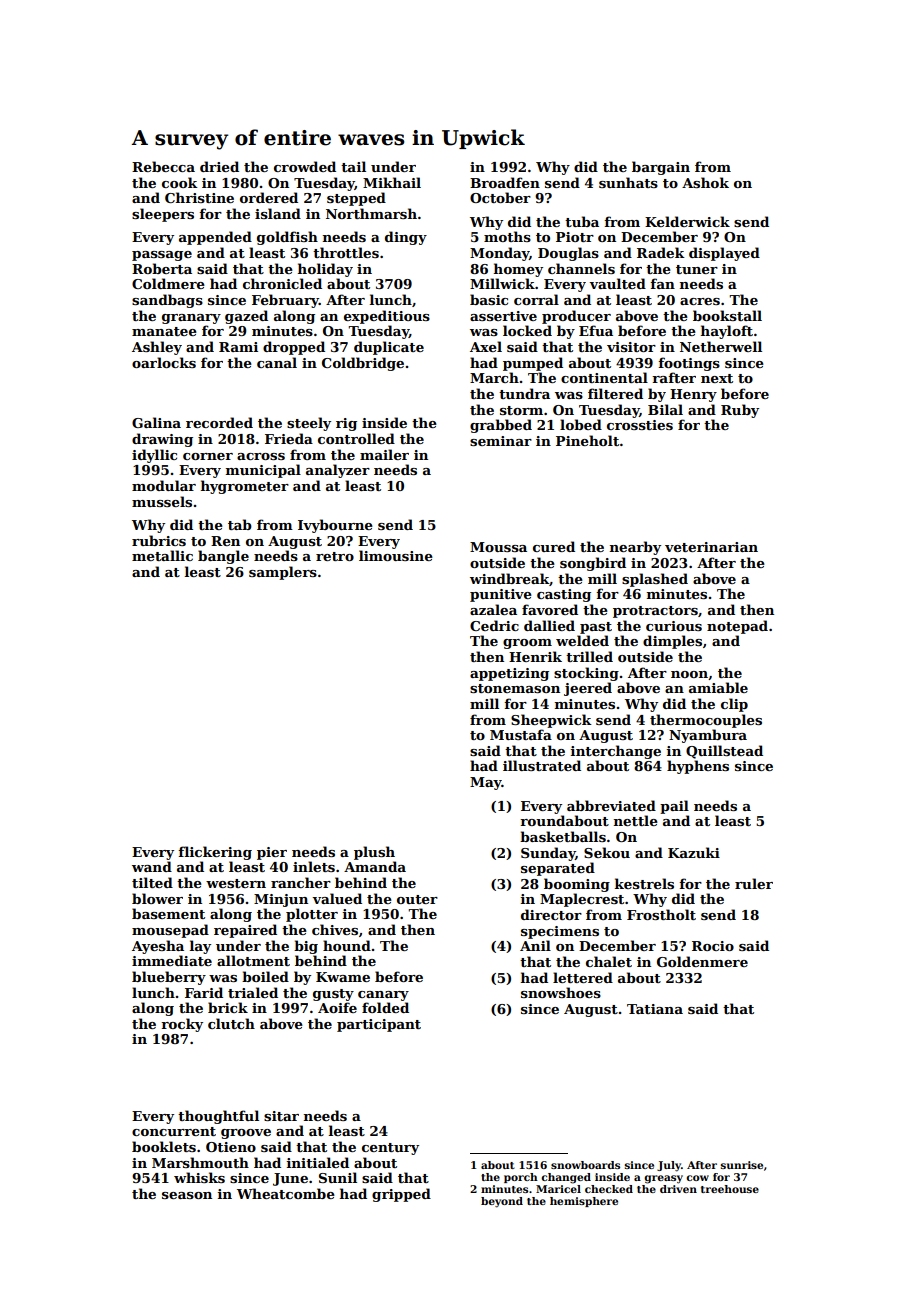 This screenshot has width=908, height=1316. What do you see at coordinates (661, 914) in the screenshot?
I see `Frostholt` at bounding box center [661, 914].
